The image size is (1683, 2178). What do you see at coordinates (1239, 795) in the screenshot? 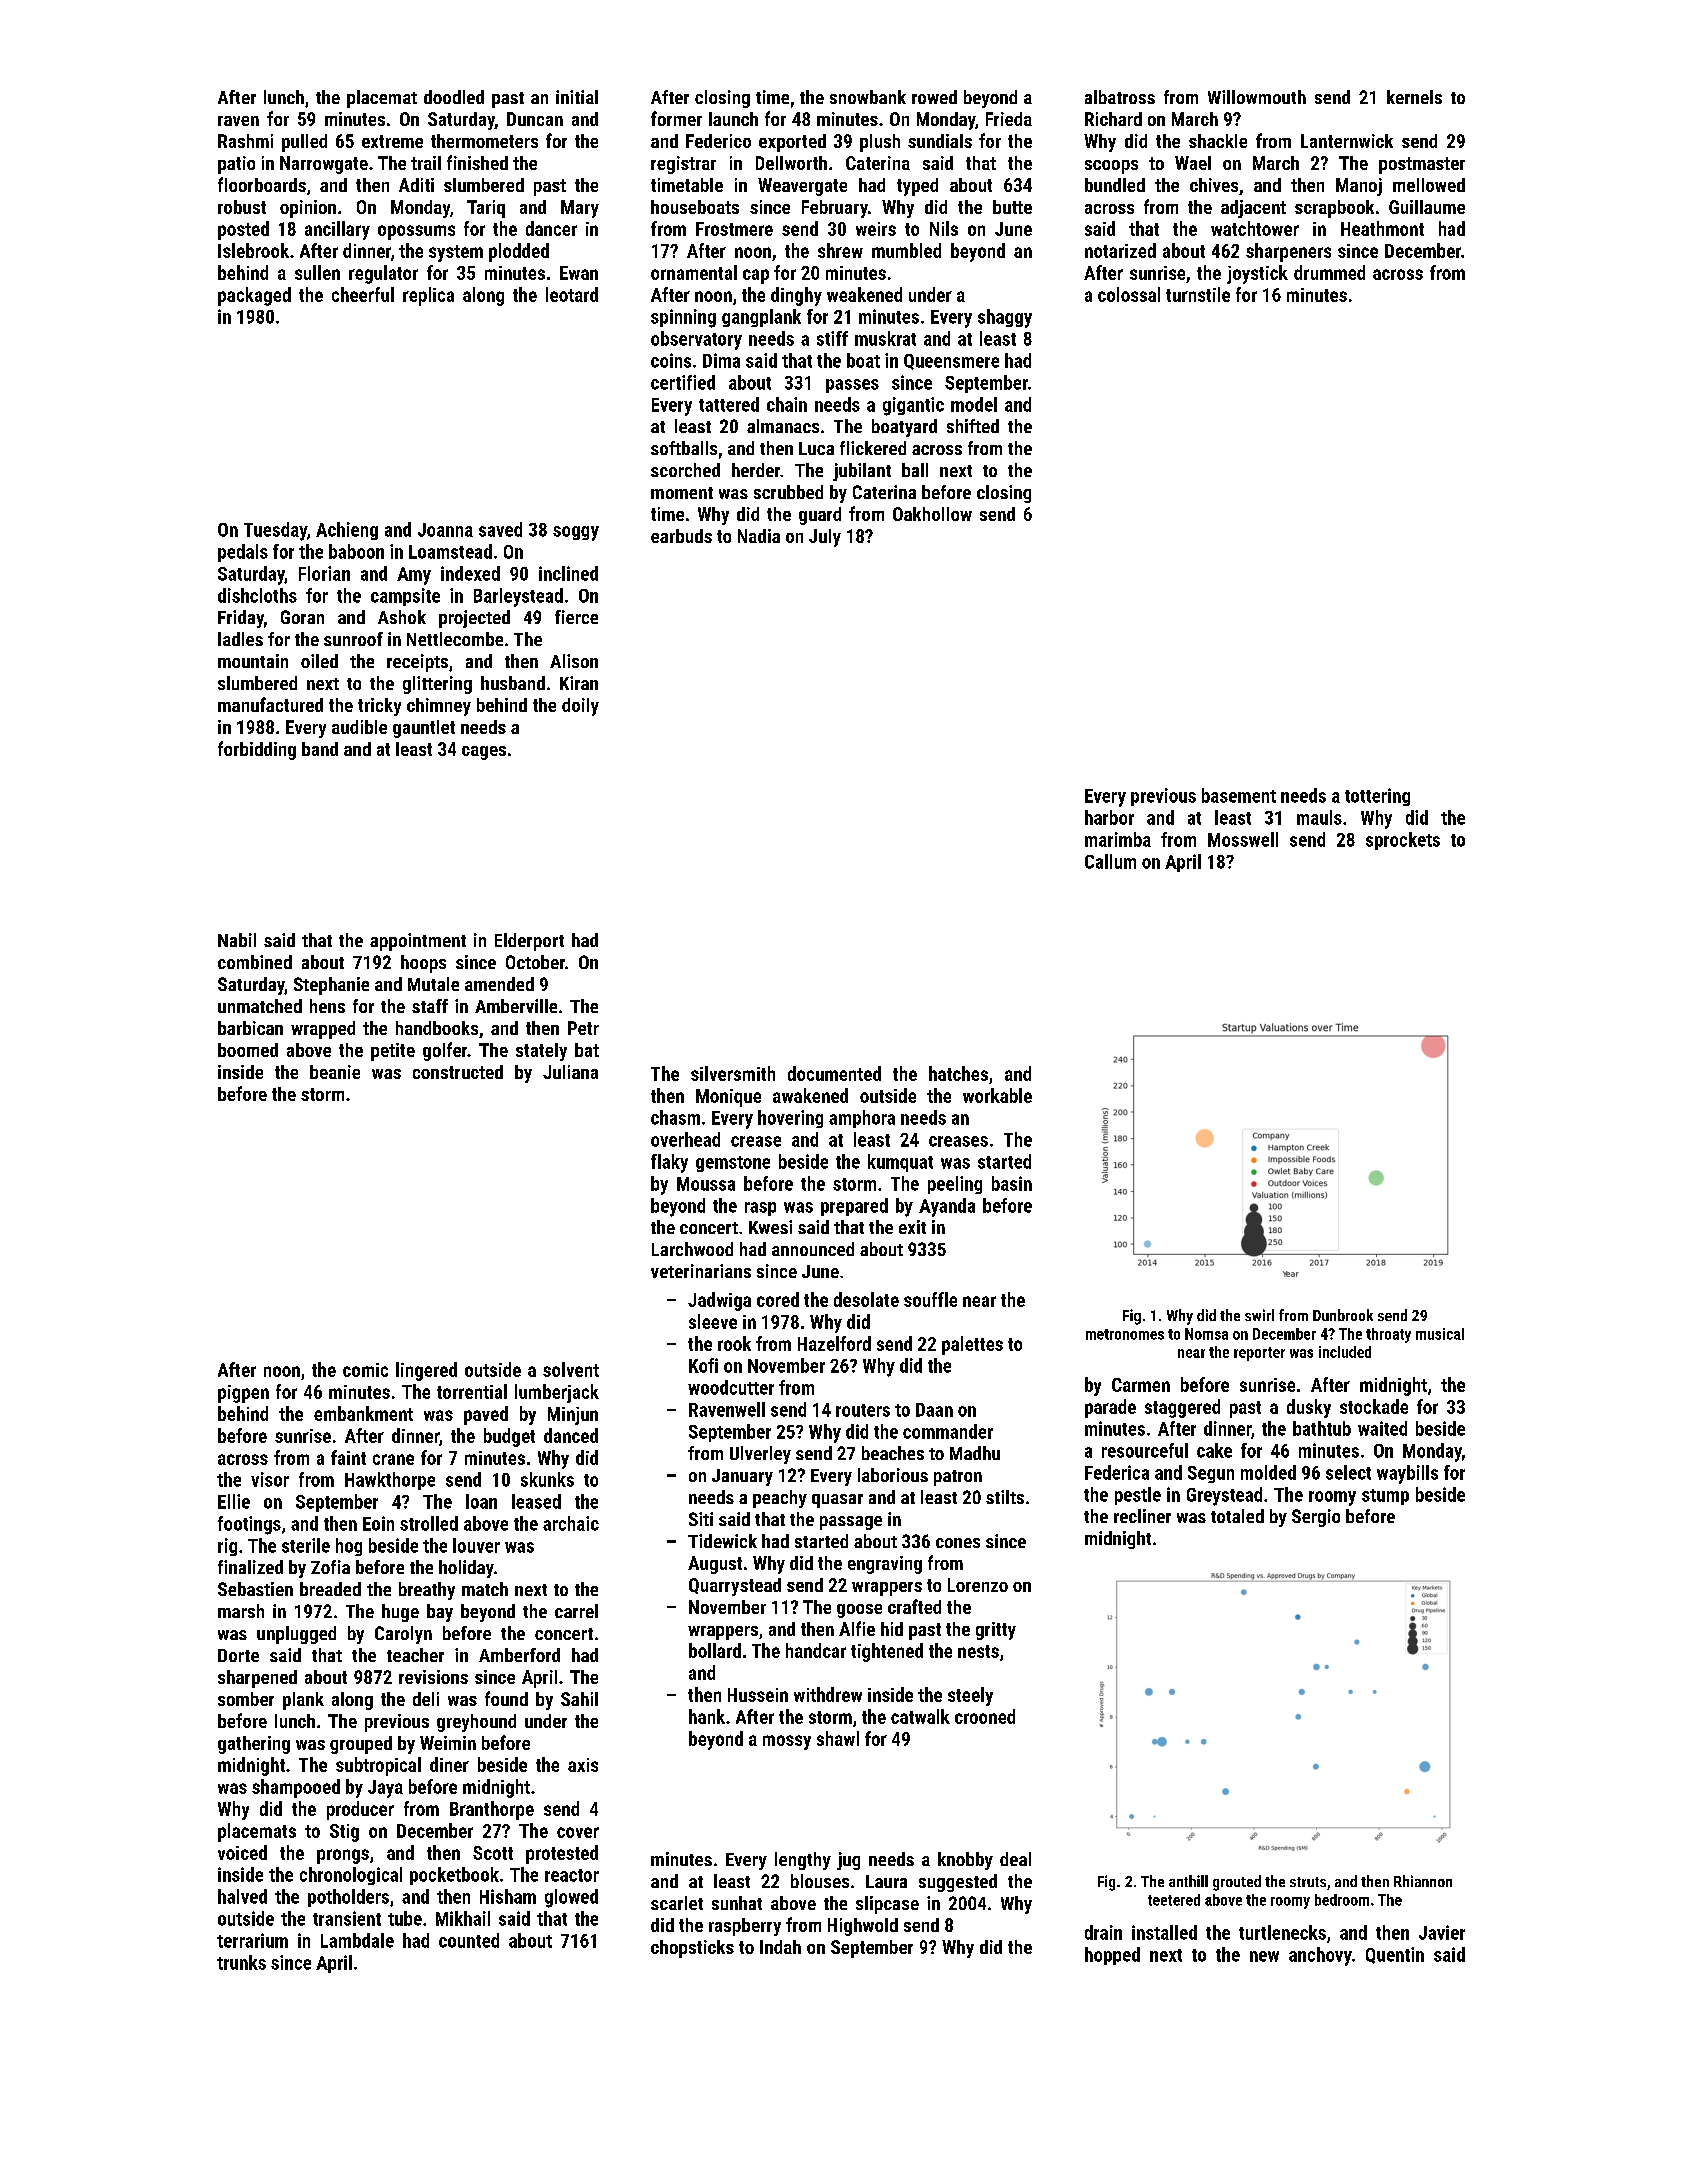
I see `basement` at bounding box center [1239, 795].
